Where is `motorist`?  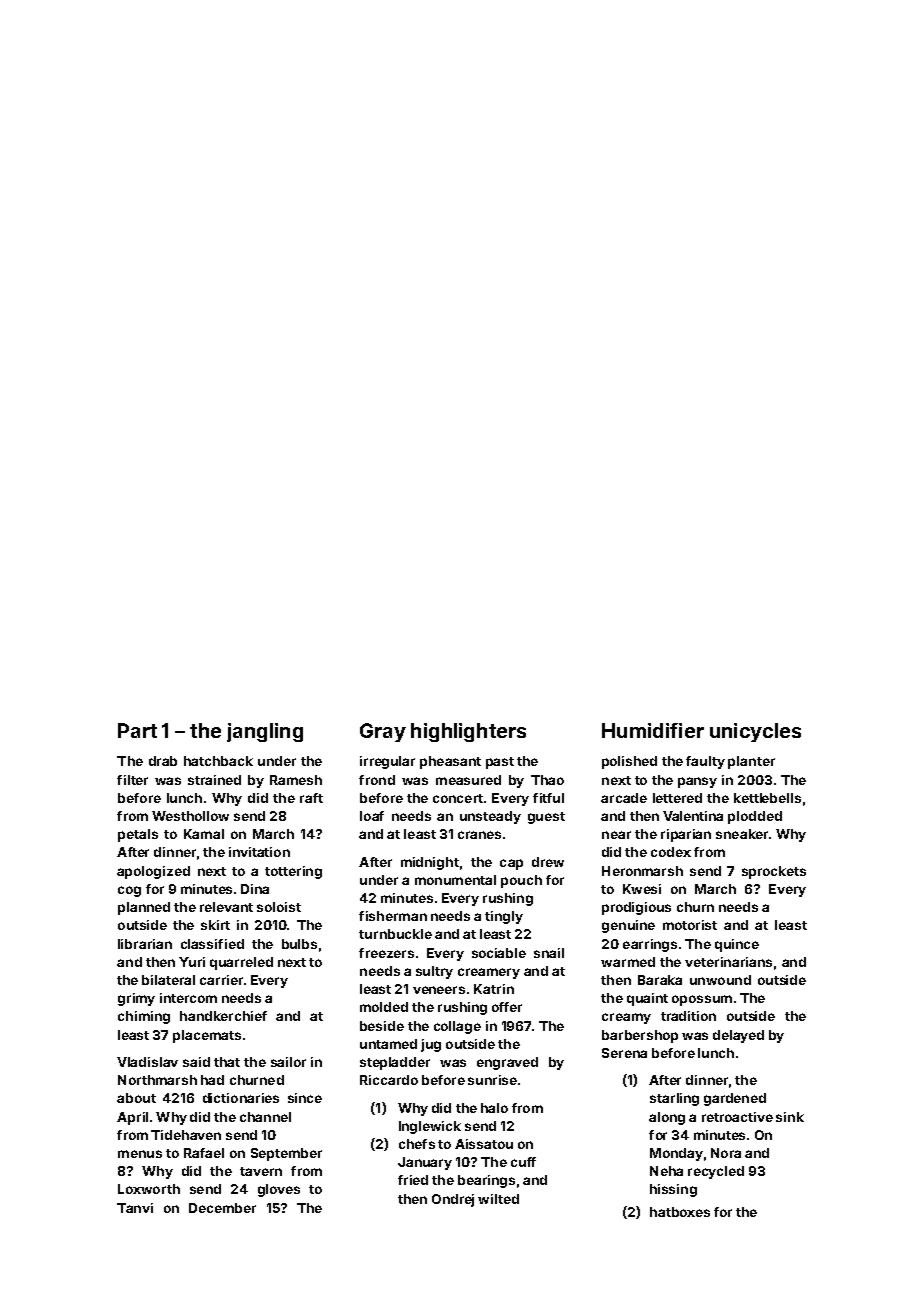 motorist is located at coordinates (690, 925).
